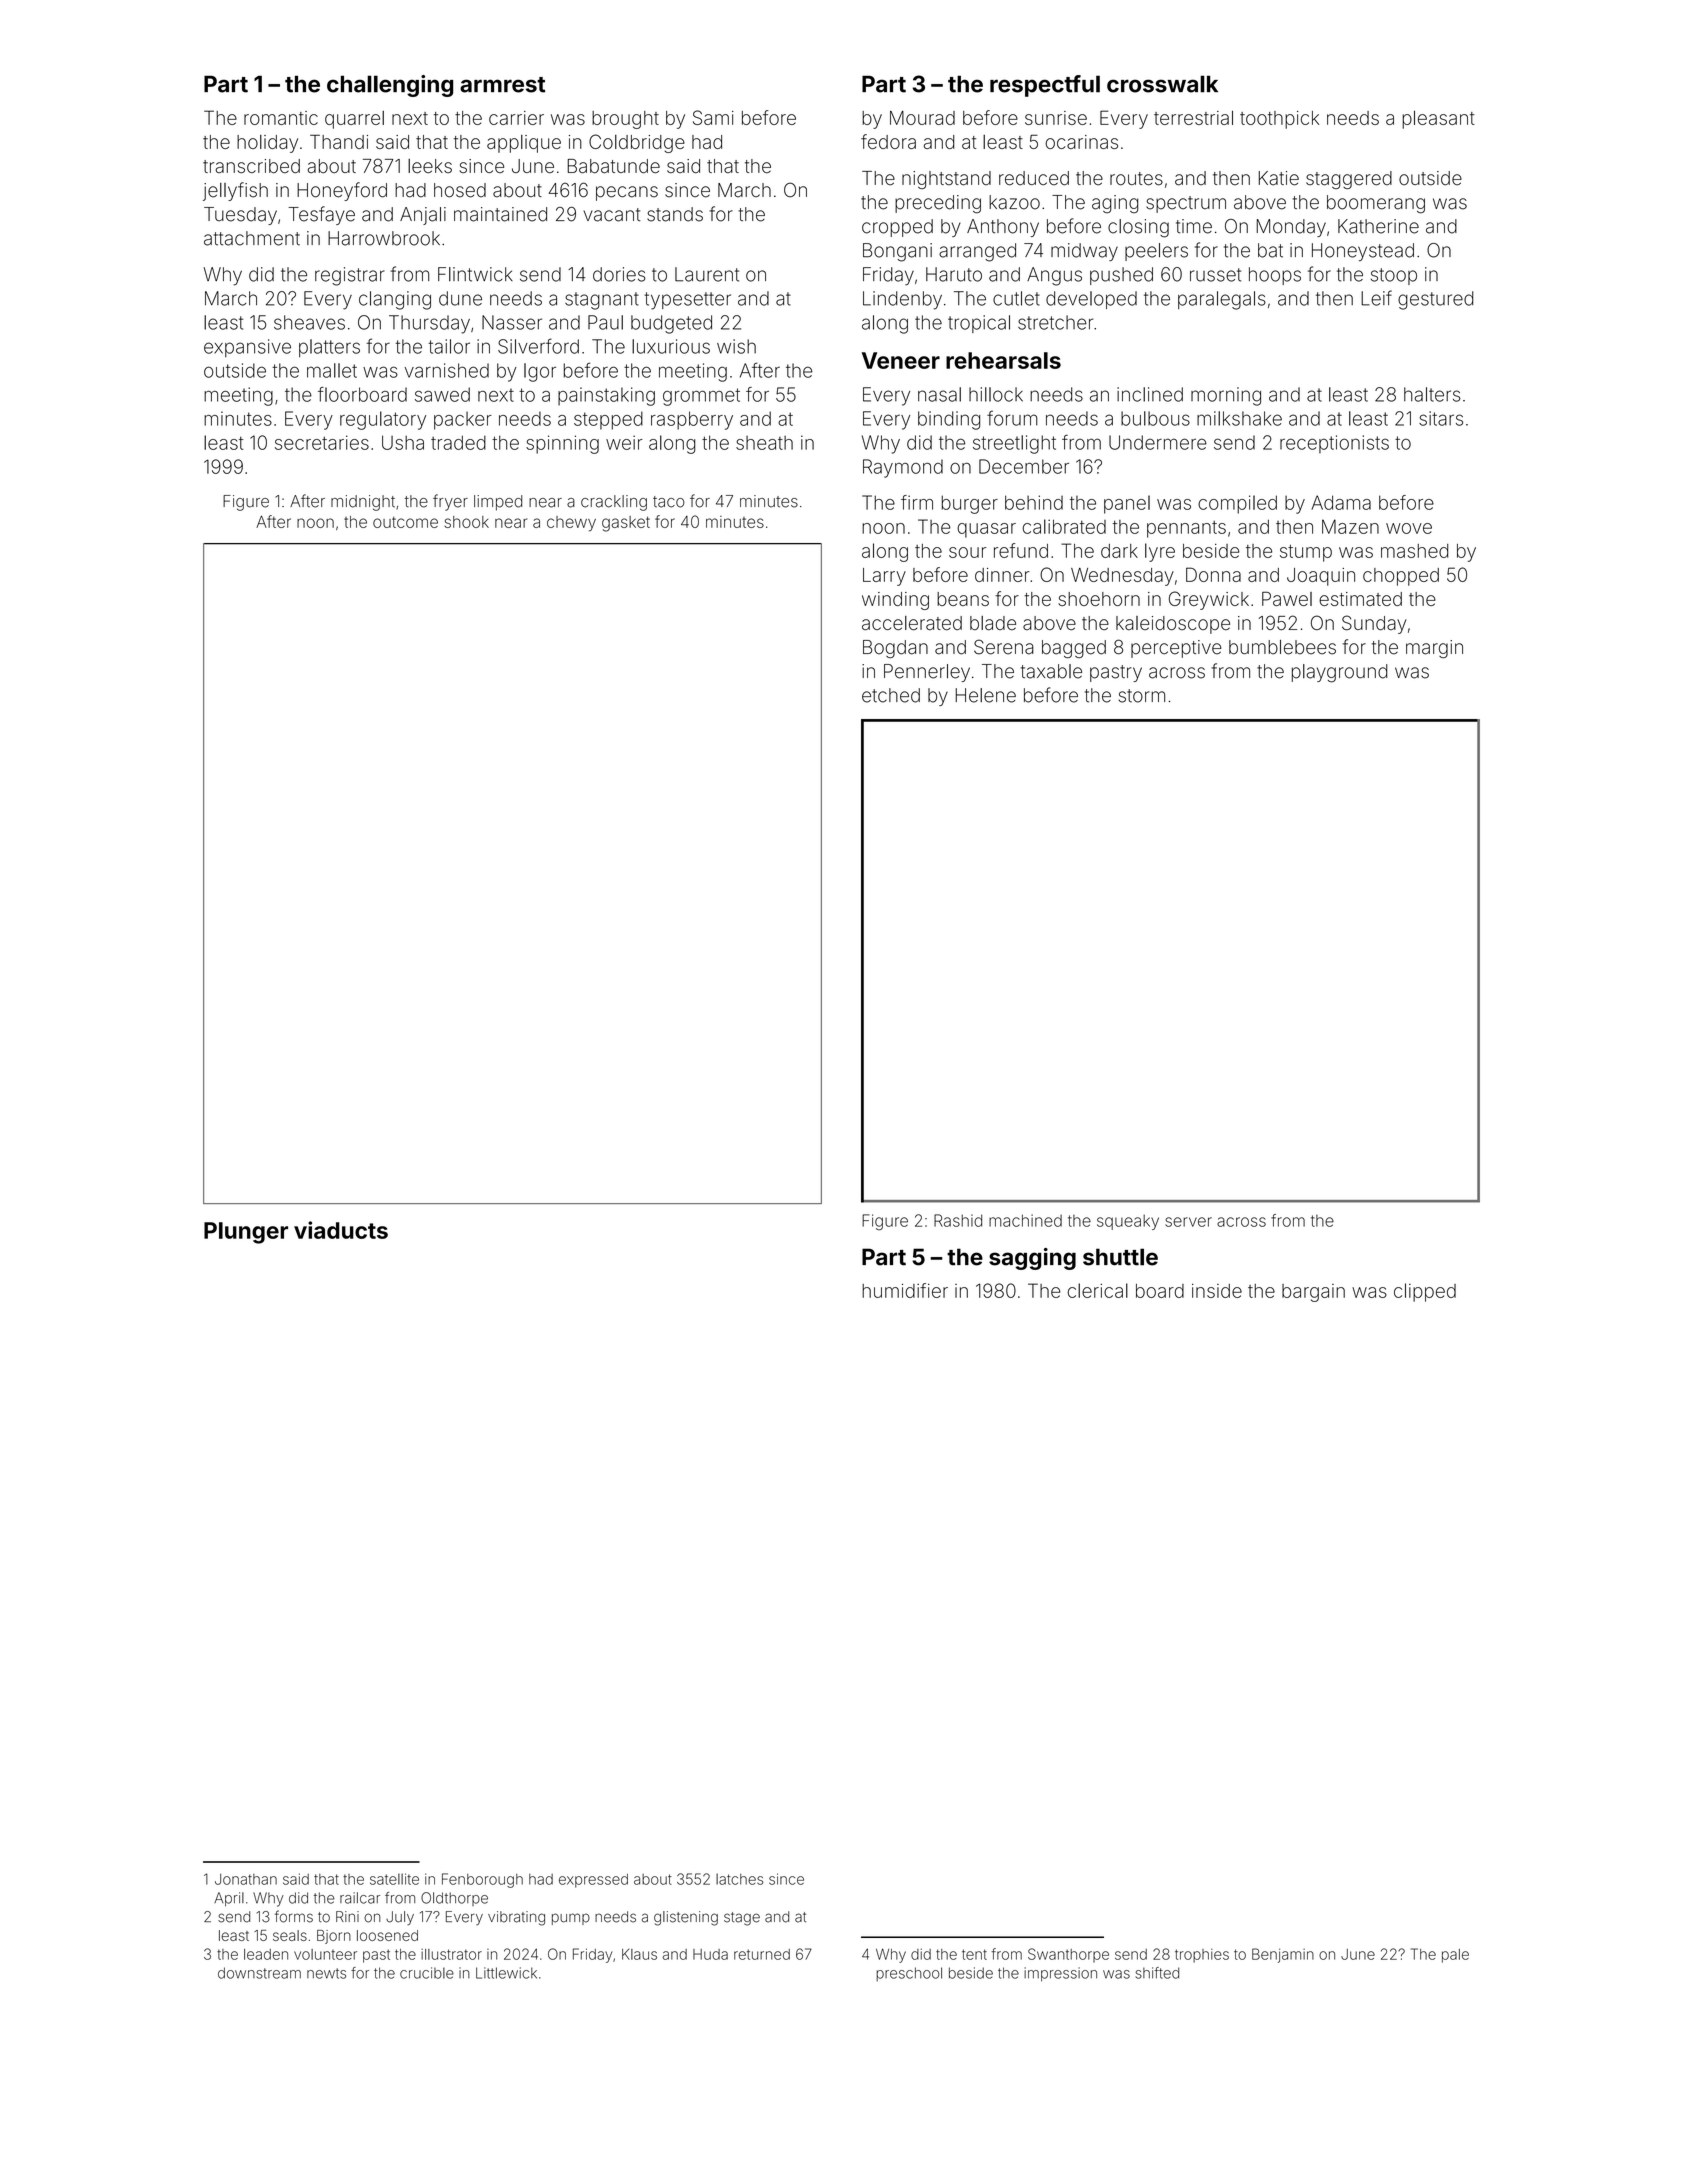 This screenshot has height=2178, width=1683. Describe the element at coordinates (1217, 1291) in the screenshot. I see `inside` at that location.
